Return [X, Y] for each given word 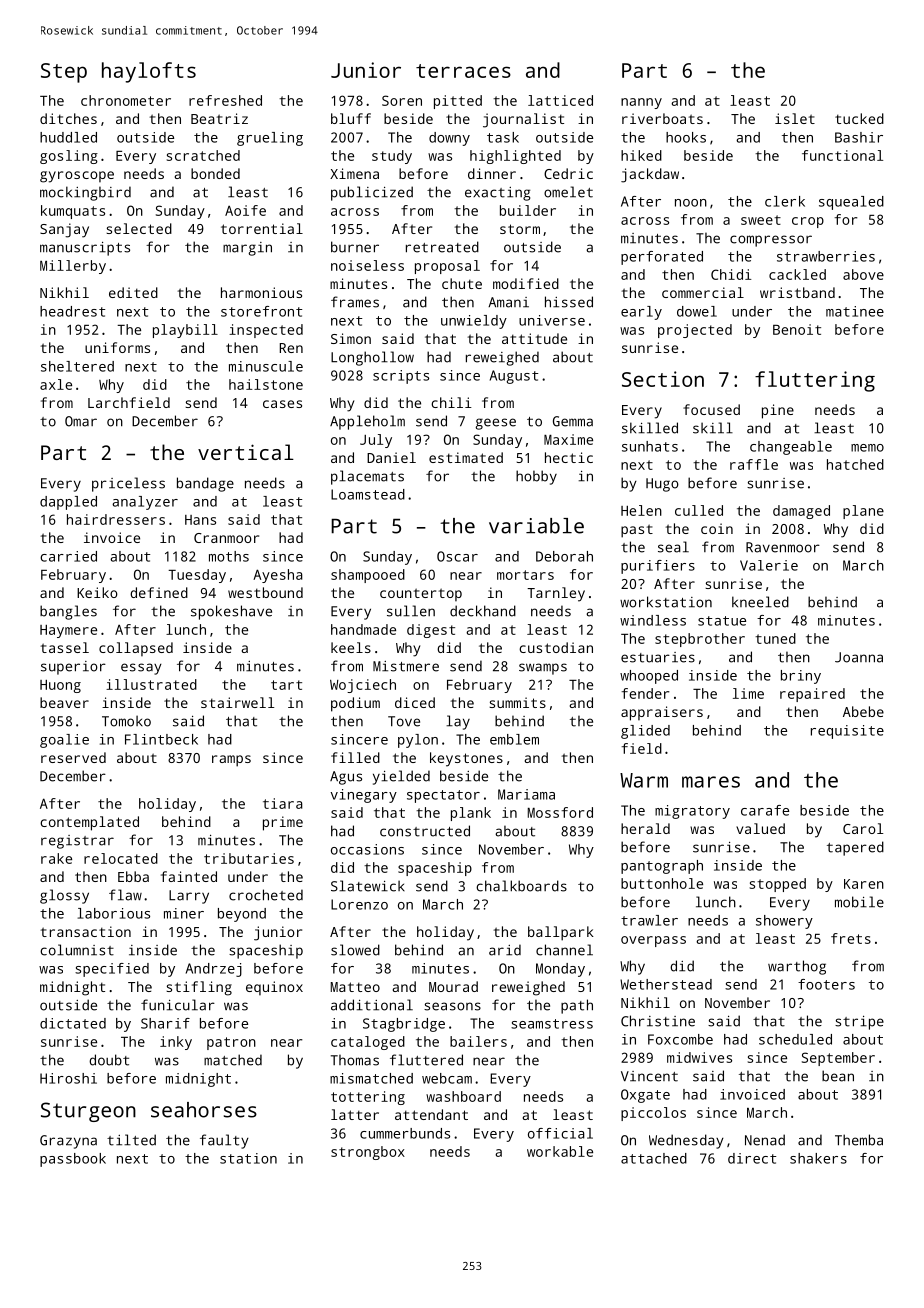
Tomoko [126, 721]
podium [355, 704]
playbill [185, 331]
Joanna [859, 657]
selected [139, 228]
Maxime [568, 439]
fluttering [815, 381]
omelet [568, 192]
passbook [73, 1160]
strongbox [368, 1153]
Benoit [797, 329]
